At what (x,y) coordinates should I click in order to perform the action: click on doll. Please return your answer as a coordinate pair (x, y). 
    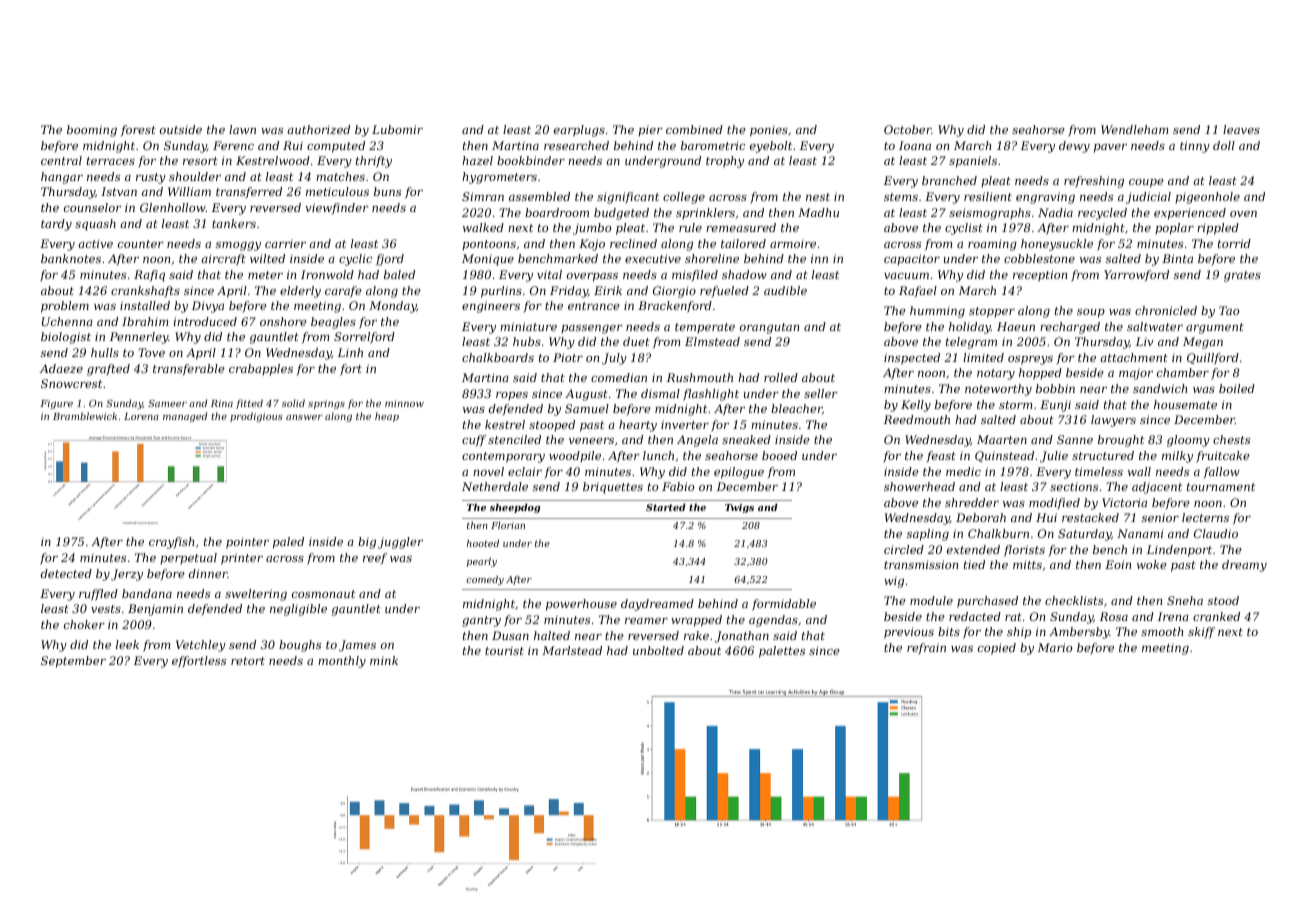
    Looking at the image, I should click on (1224, 145).
